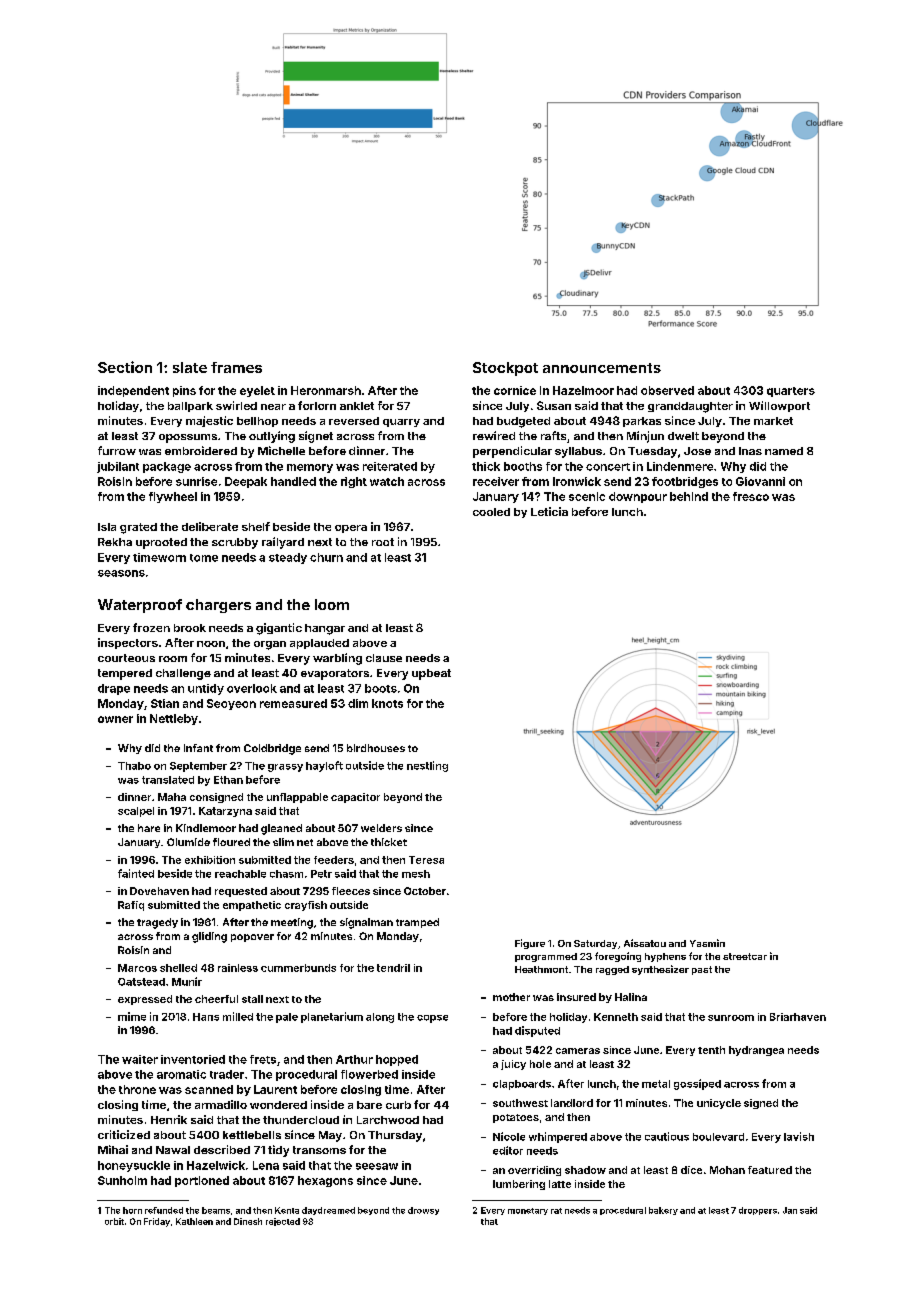  What do you see at coordinates (505, 369) in the document?
I see `Stockpot` at bounding box center [505, 369].
